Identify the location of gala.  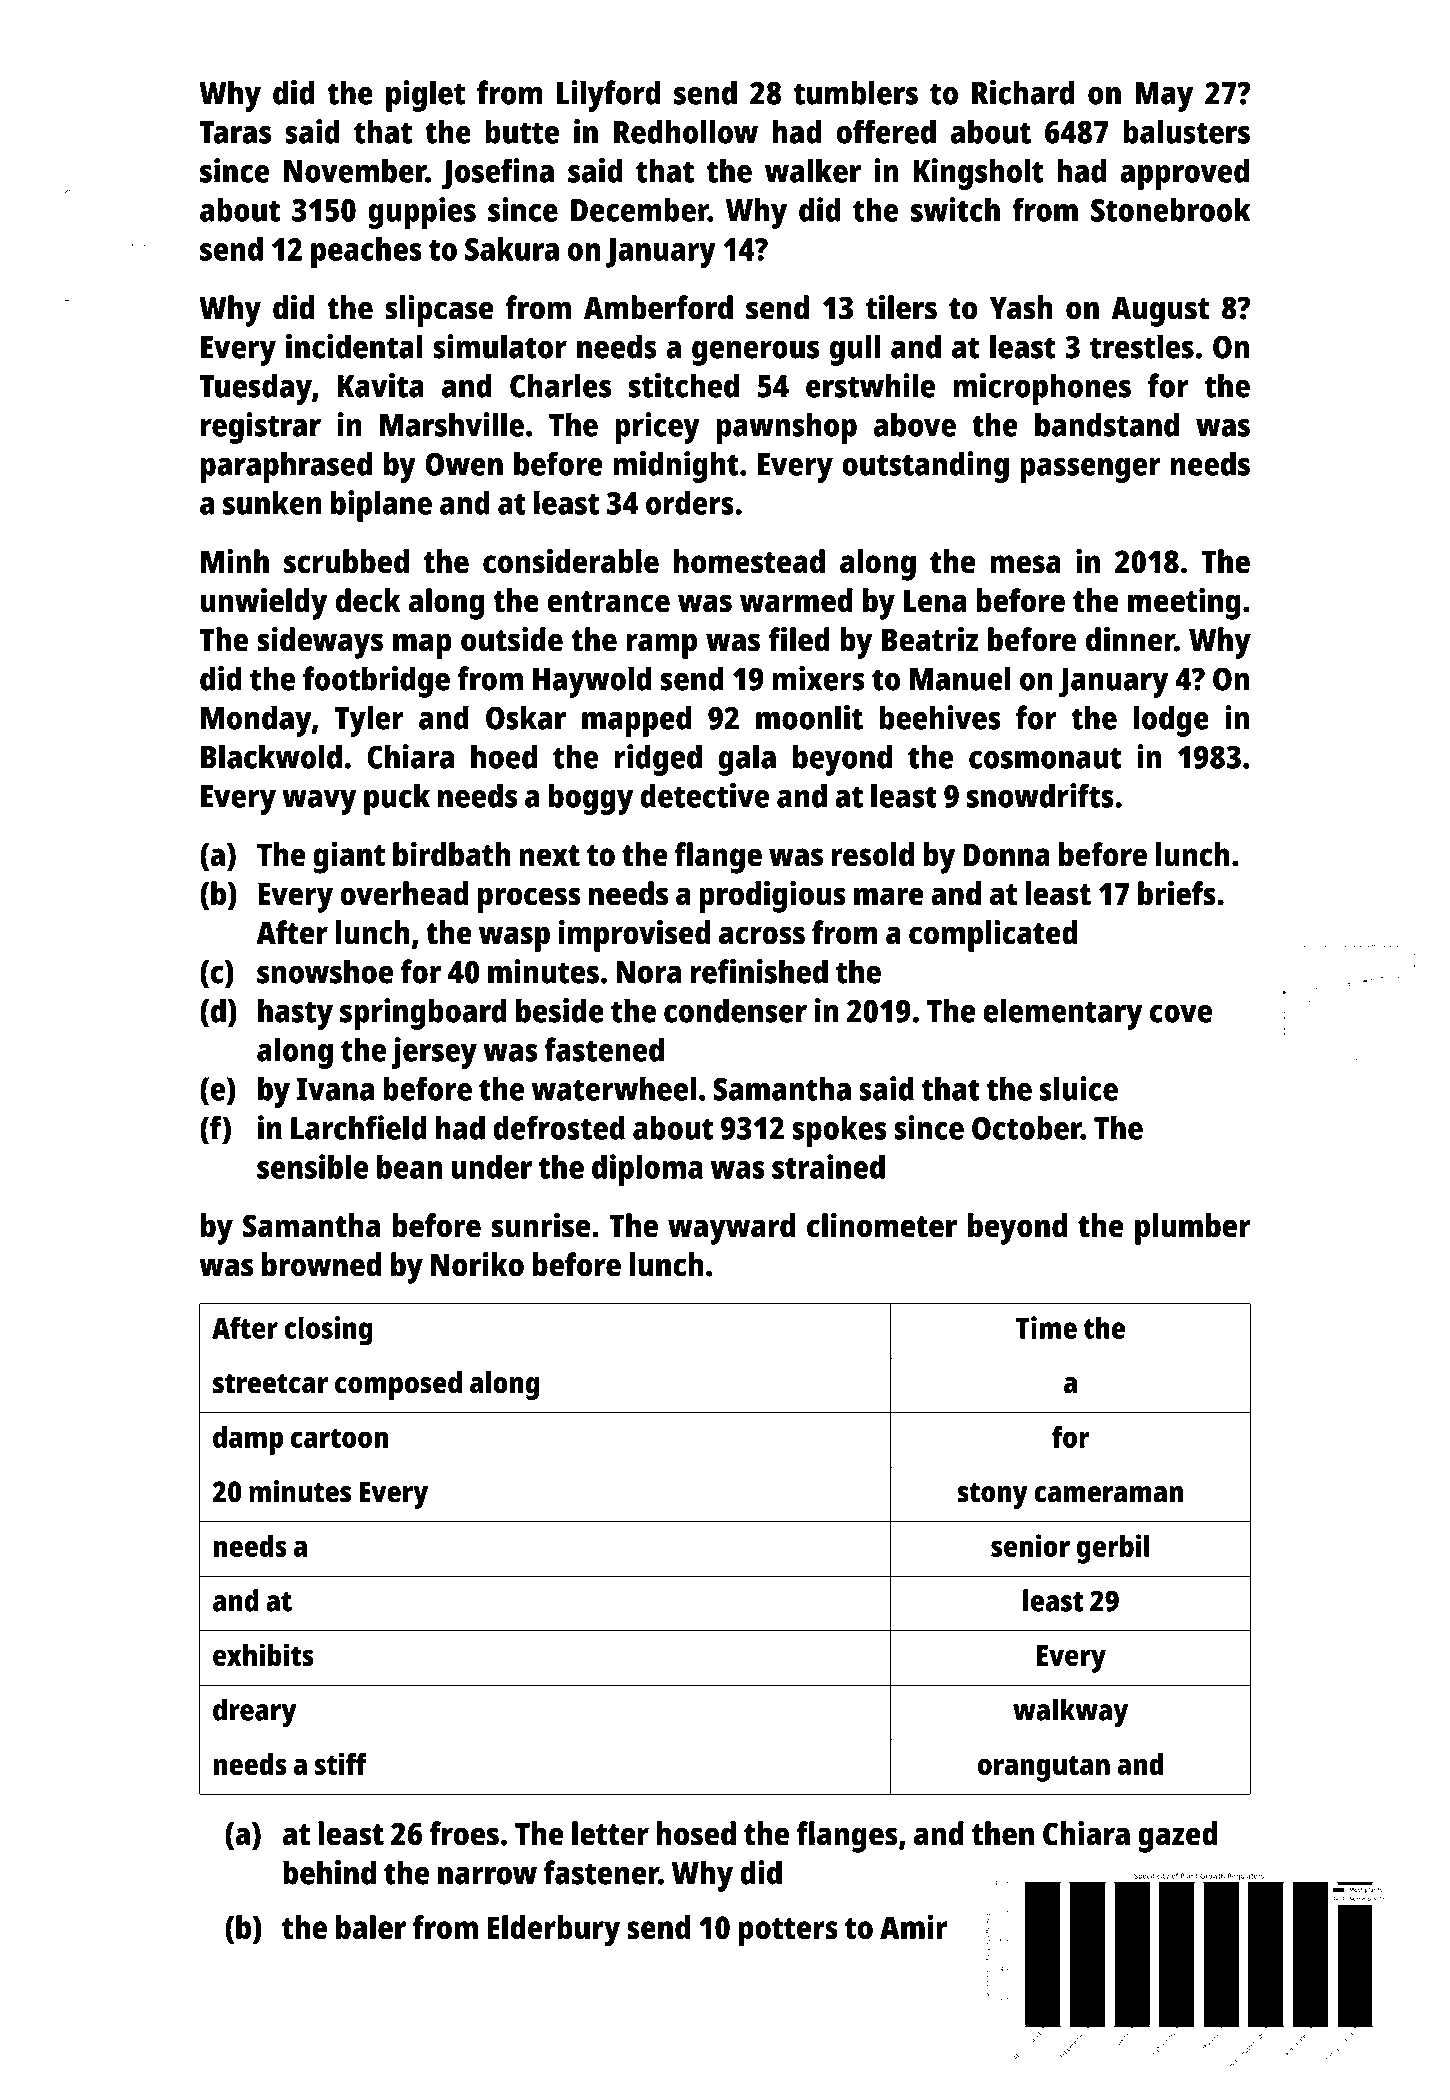
(747, 760).
